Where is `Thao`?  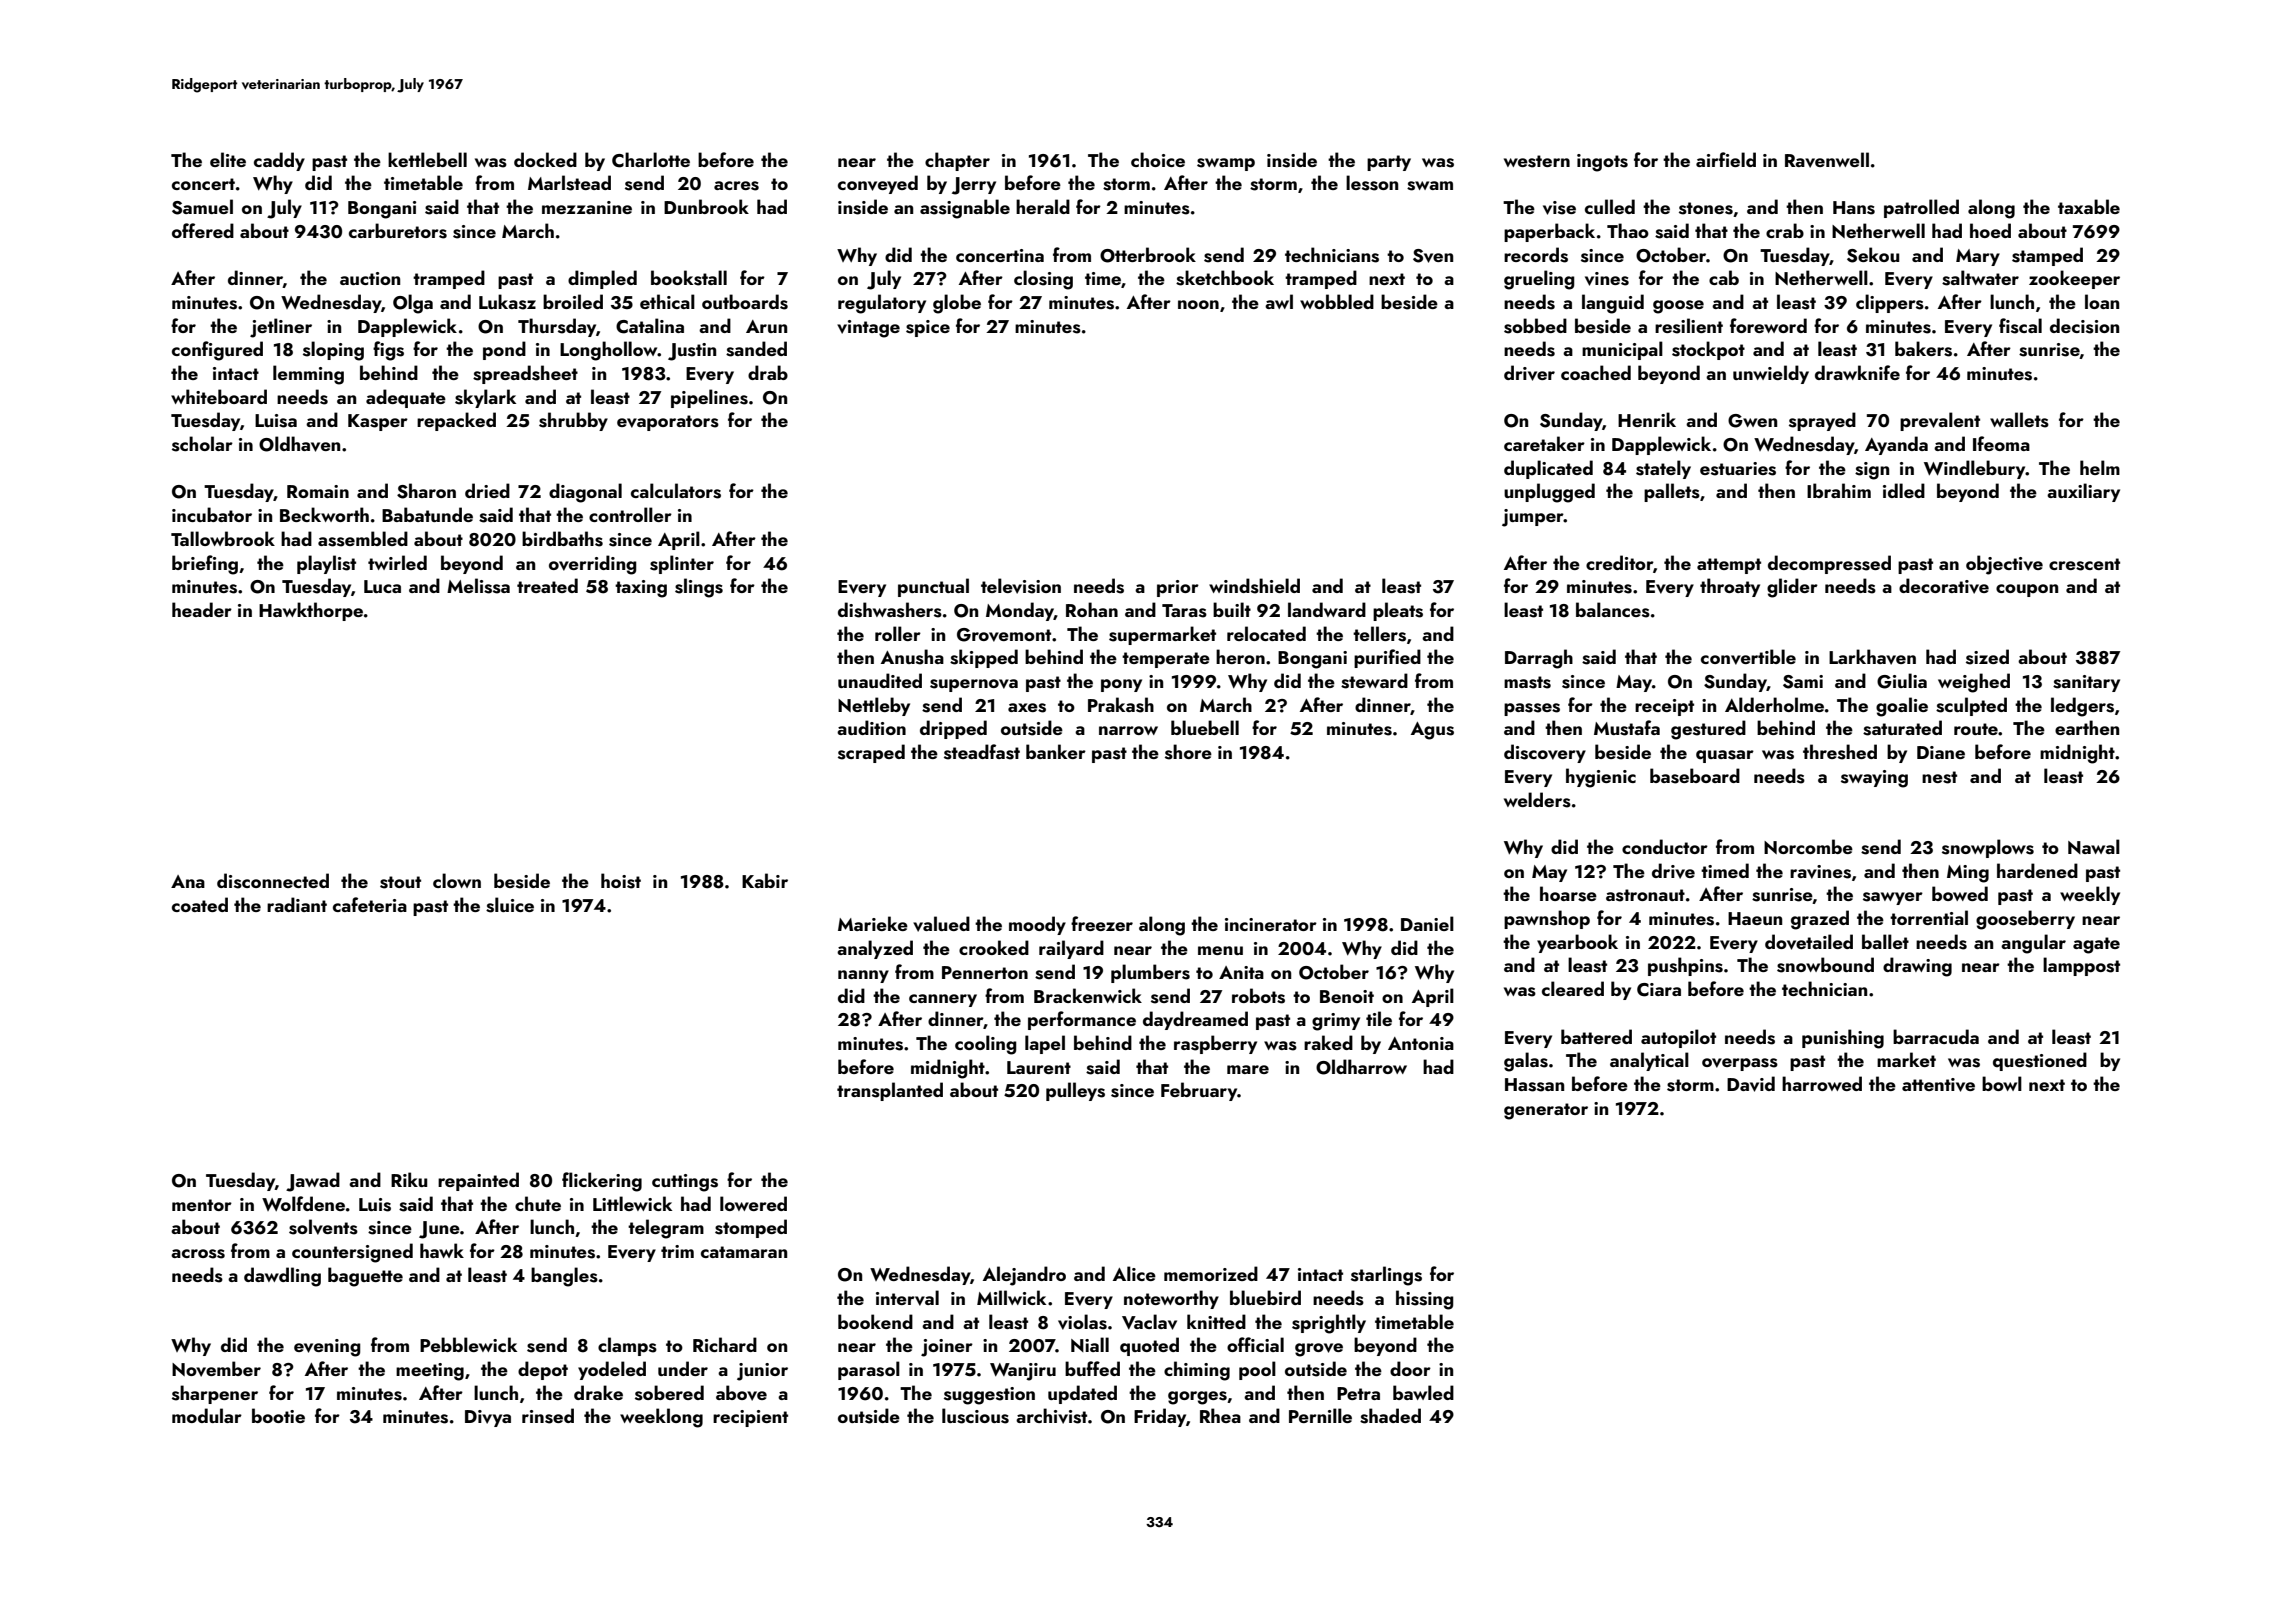
Thao is located at coordinates (1628, 230).
